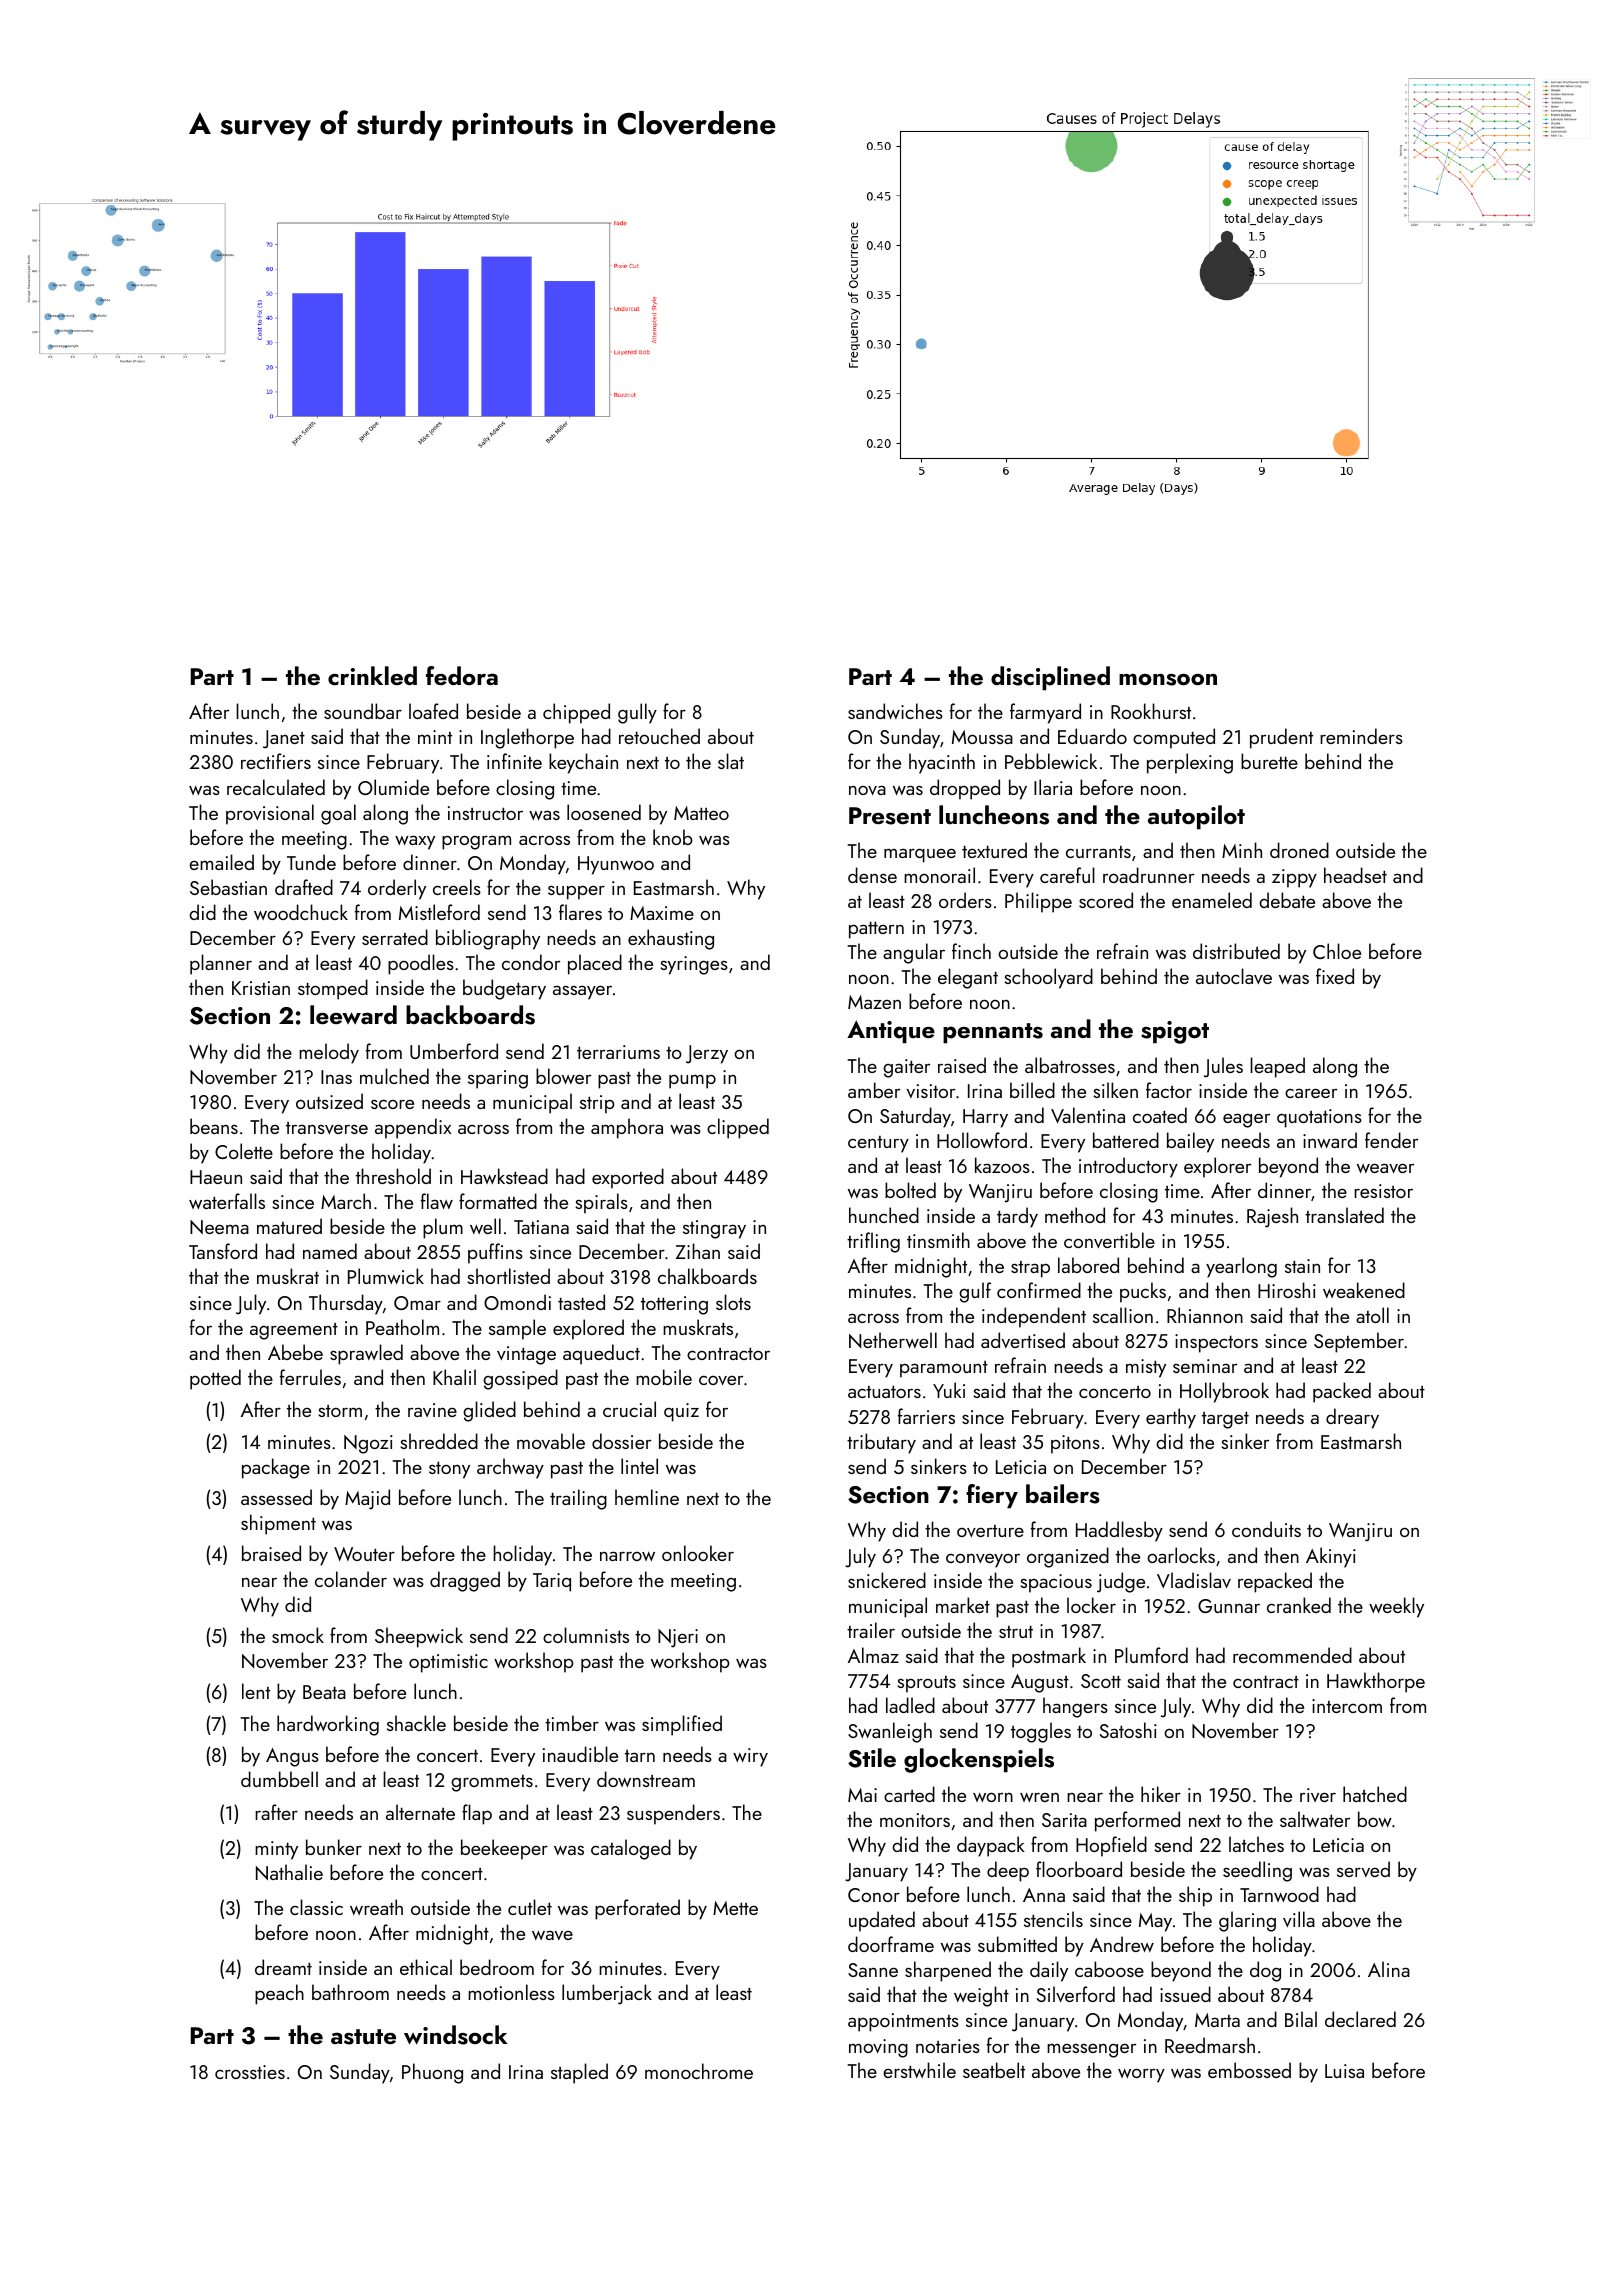 This screenshot has height=2292, width=1620. I want to click on tributary, so click(881, 1443).
